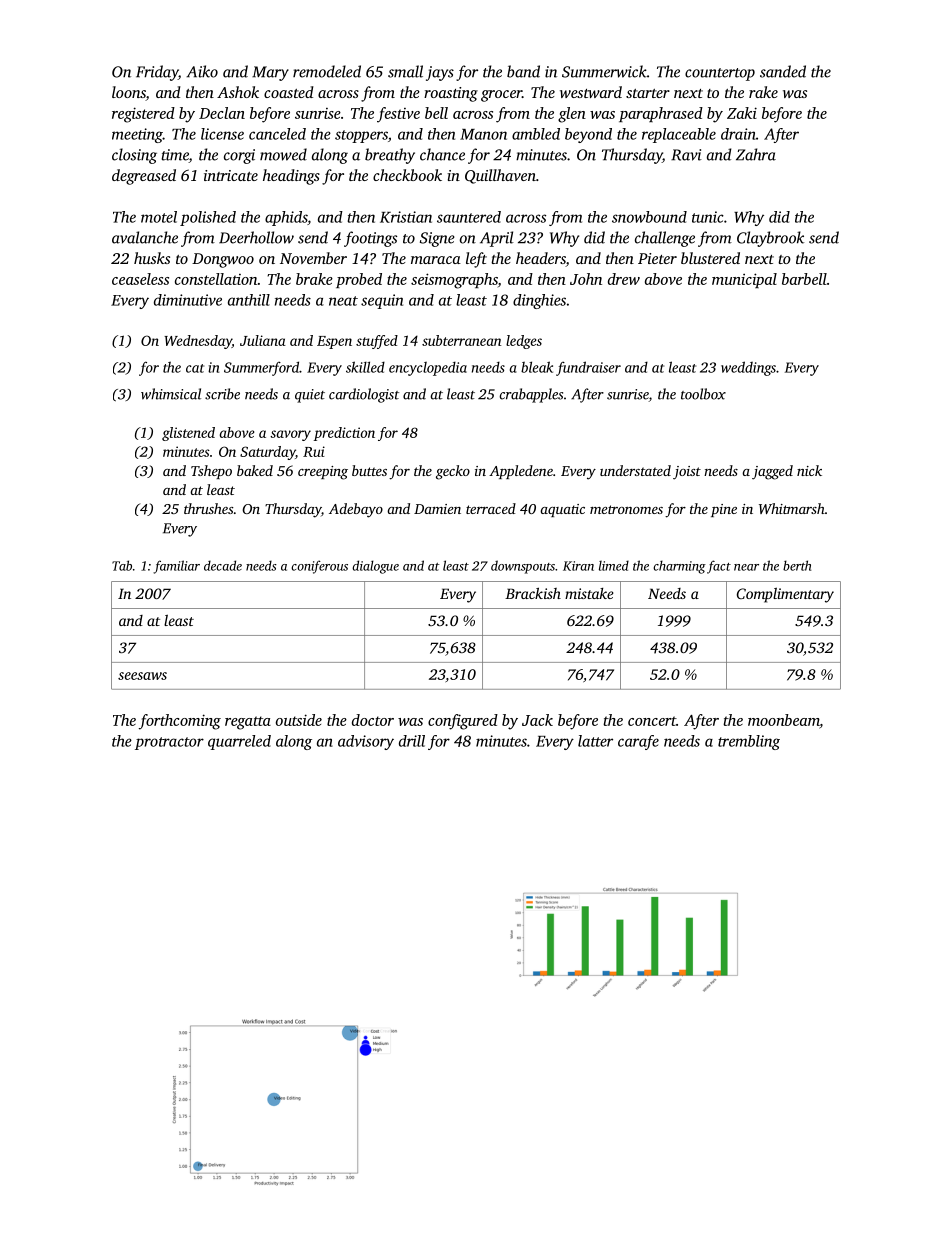  What do you see at coordinates (783, 71) in the document?
I see `sanded` at bounding box center [783, 71].
